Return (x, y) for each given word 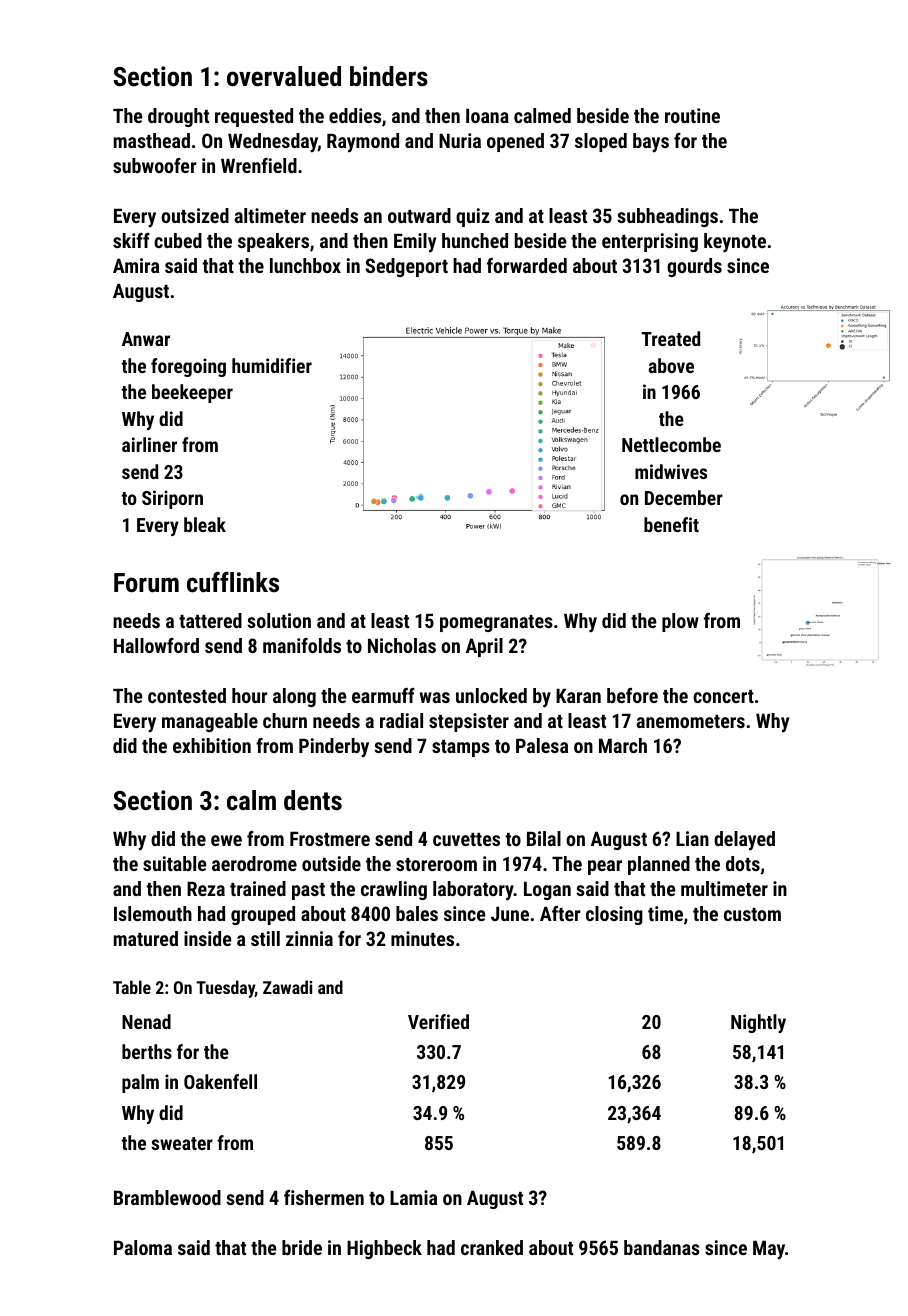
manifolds (302, 645)
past (308, 891)
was (435, 697)
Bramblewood (167, 1197)
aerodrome (254, 863)
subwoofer (154, 165)
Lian (692, 838)
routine (692, 115)
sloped (601, 142)
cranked (492, 1247)
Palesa (542, 745)
